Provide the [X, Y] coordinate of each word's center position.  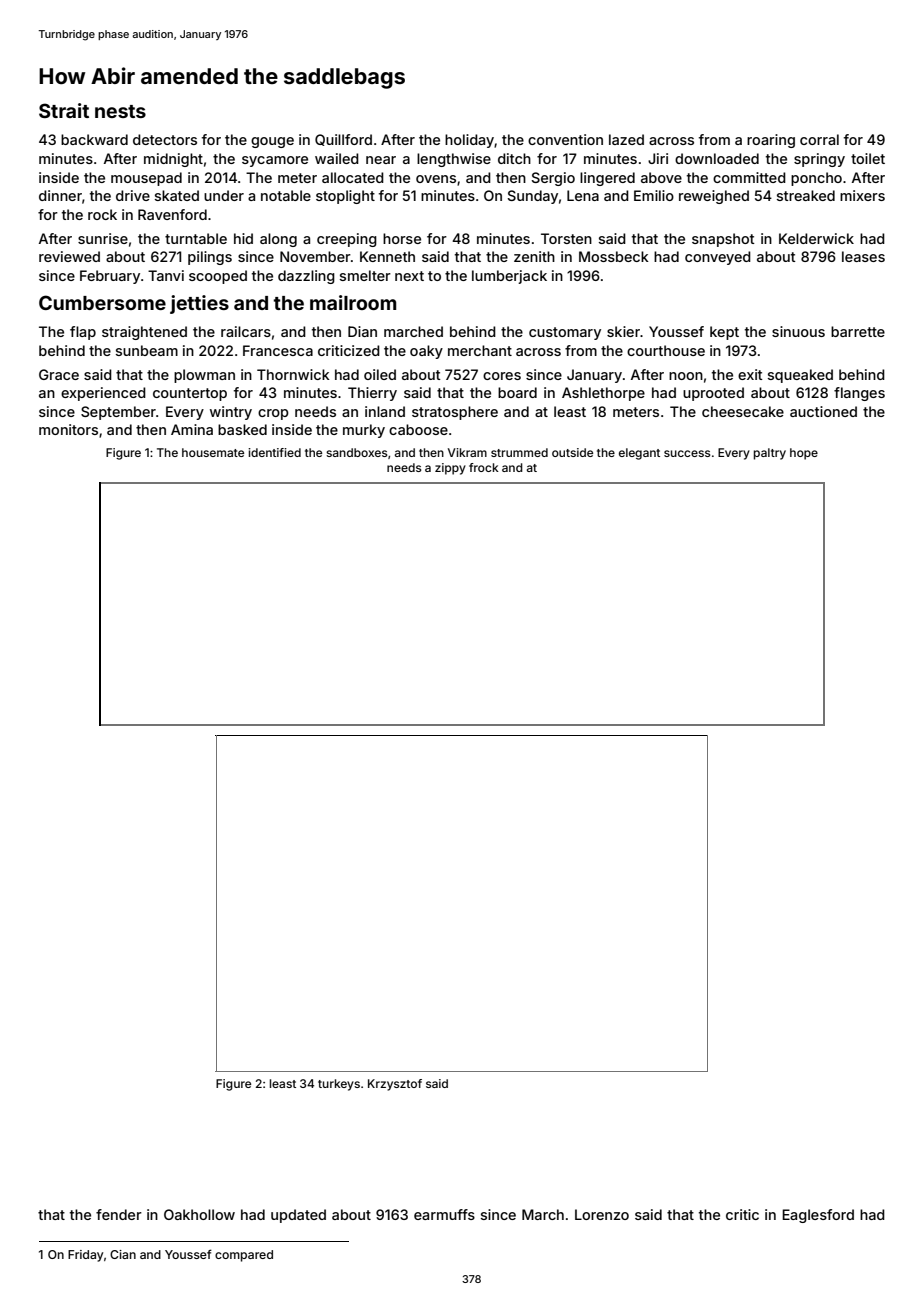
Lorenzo [602, 1214]
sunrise [103, 238]
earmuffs [444, 1214]
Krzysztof [395, 1085]
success [687, 453]
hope [804, 454]
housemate [213, 452]
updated [298, 1216]
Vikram [467, 452]
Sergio [553, 179]
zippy [450, 469]
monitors [68, 429]
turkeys [339, 1085]
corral [819, 139]
